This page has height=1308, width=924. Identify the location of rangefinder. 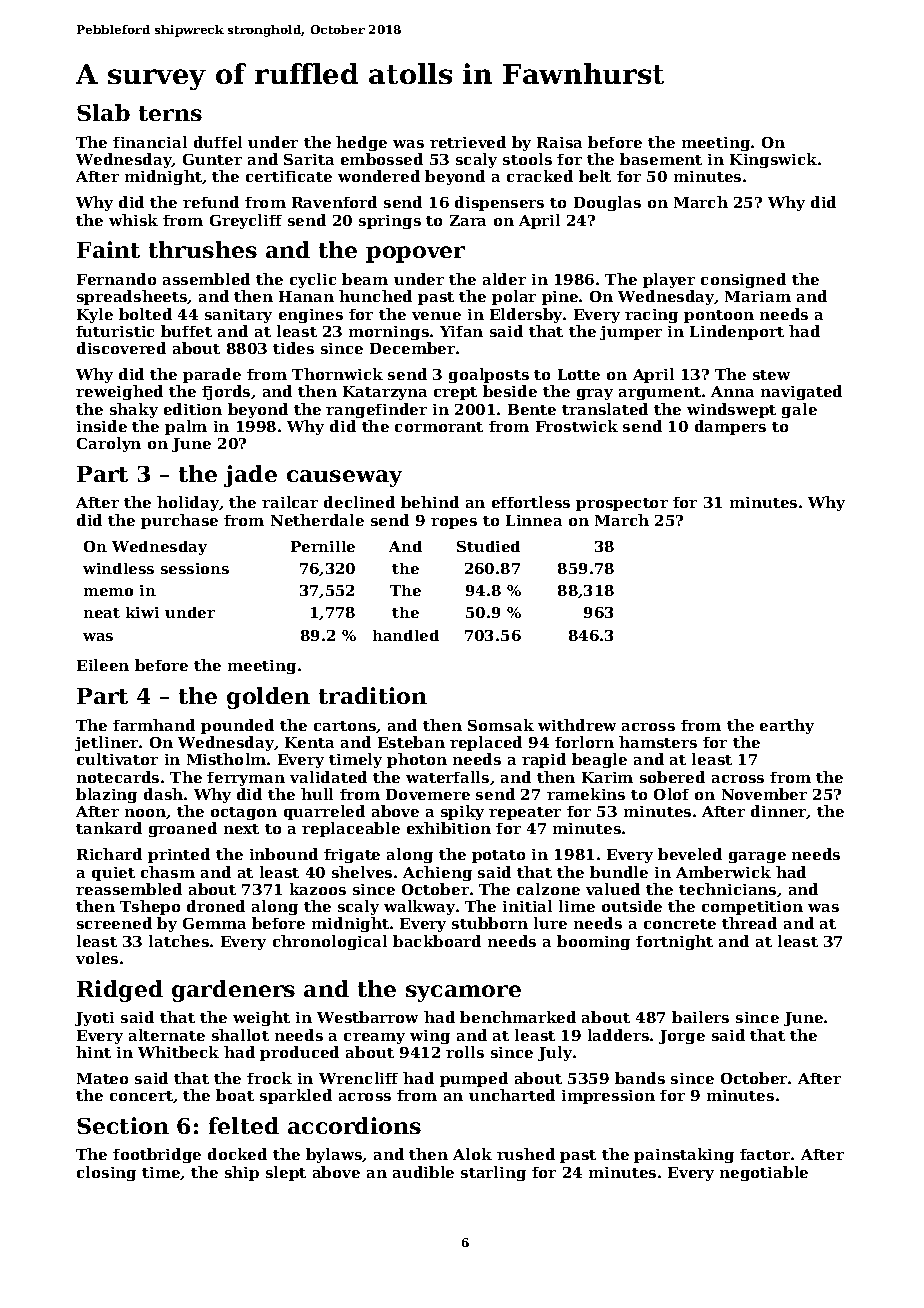
(376, 410).
